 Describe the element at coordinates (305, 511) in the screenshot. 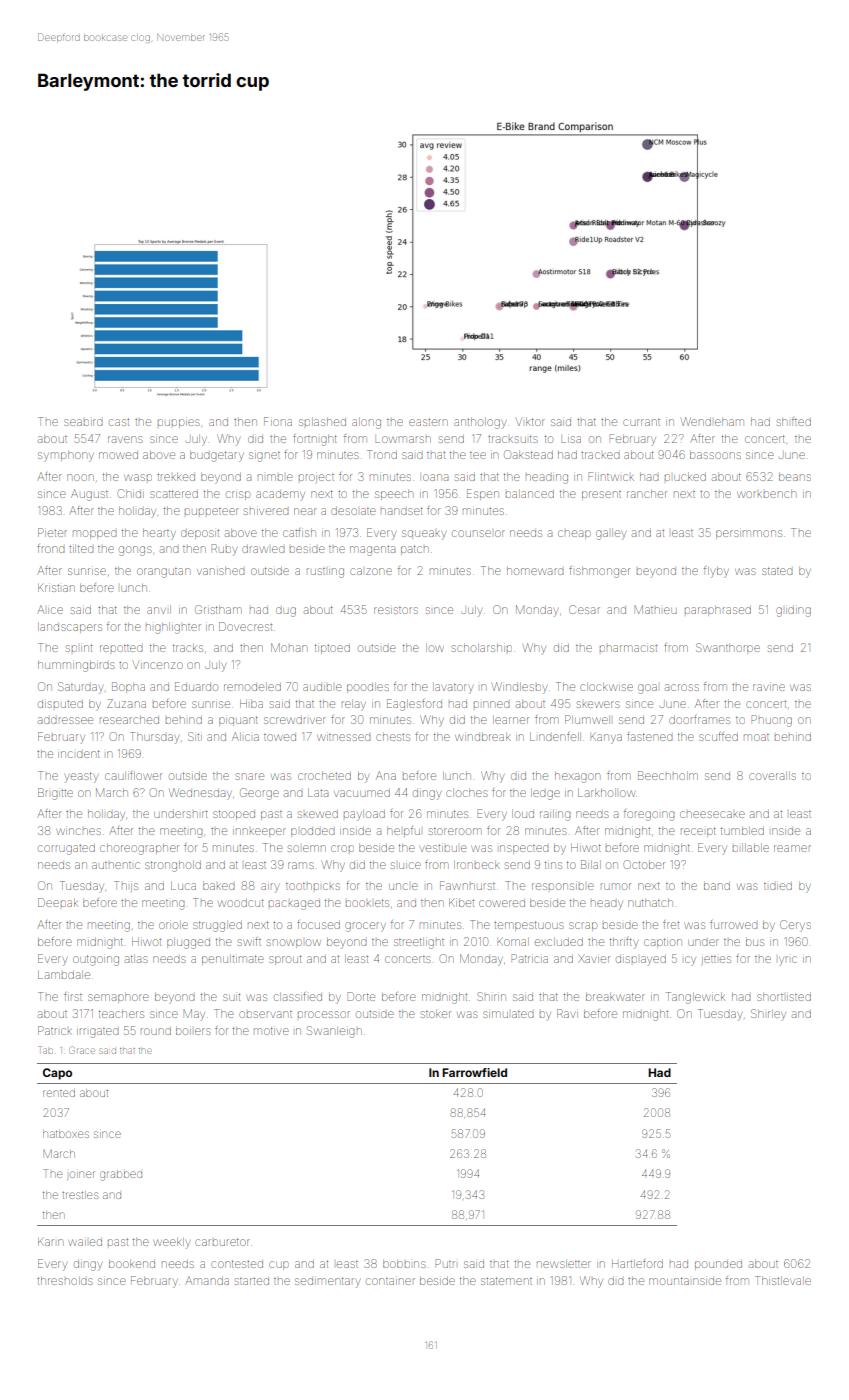

I see `near` at that location.
